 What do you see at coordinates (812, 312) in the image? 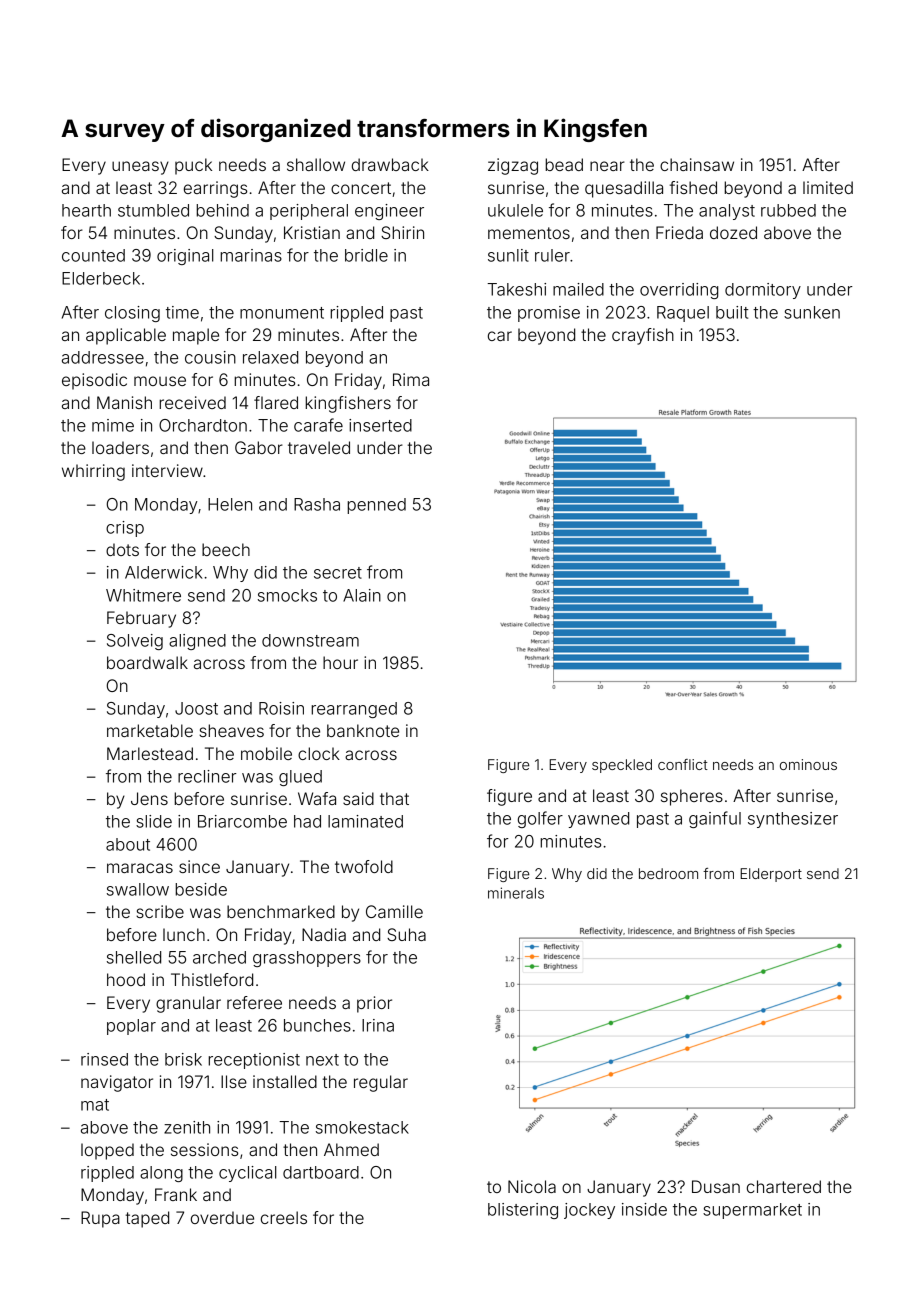
I see `sunken` at bounding box center [812, 312].
